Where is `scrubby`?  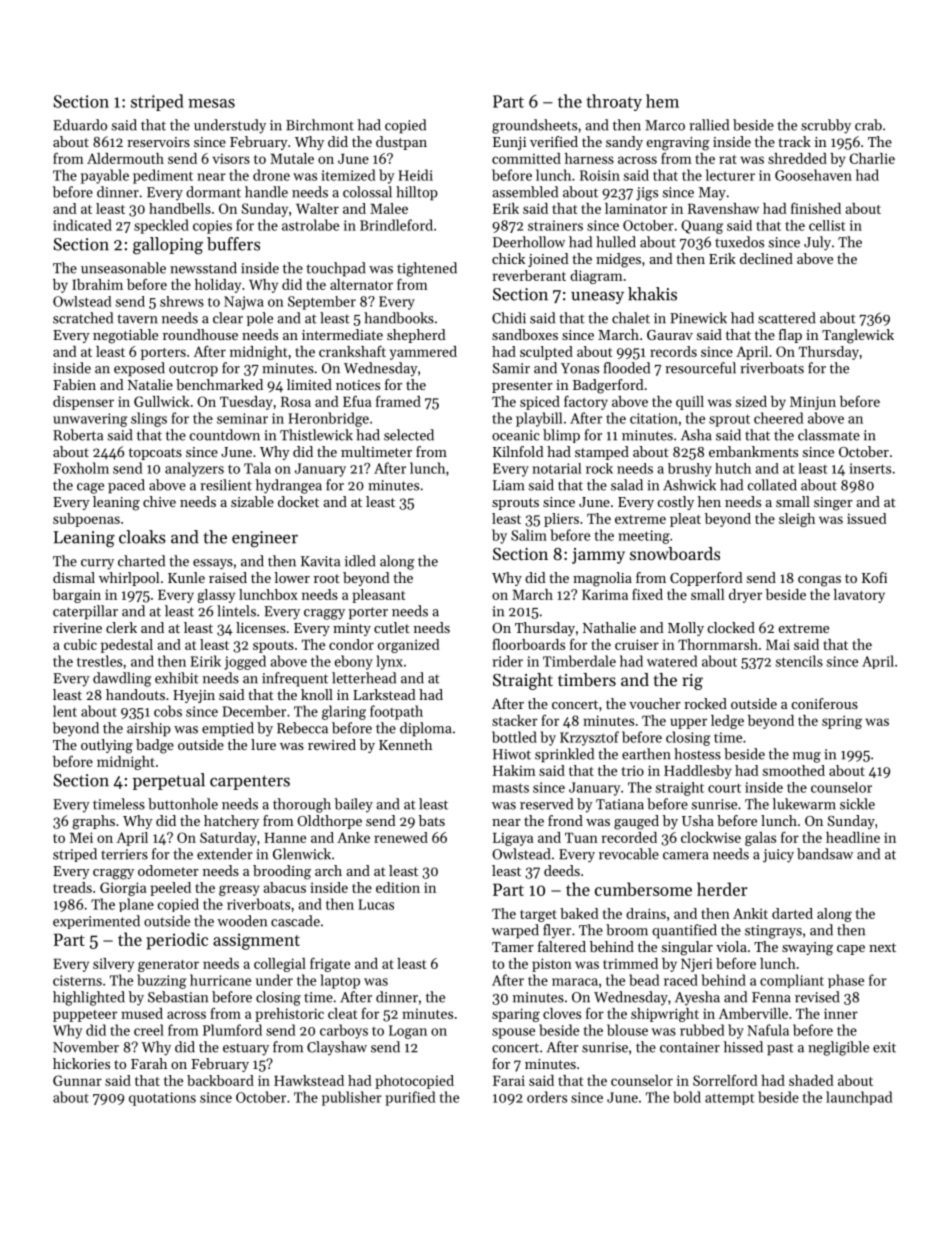 scrubby is located at coordinates (826, 126).
